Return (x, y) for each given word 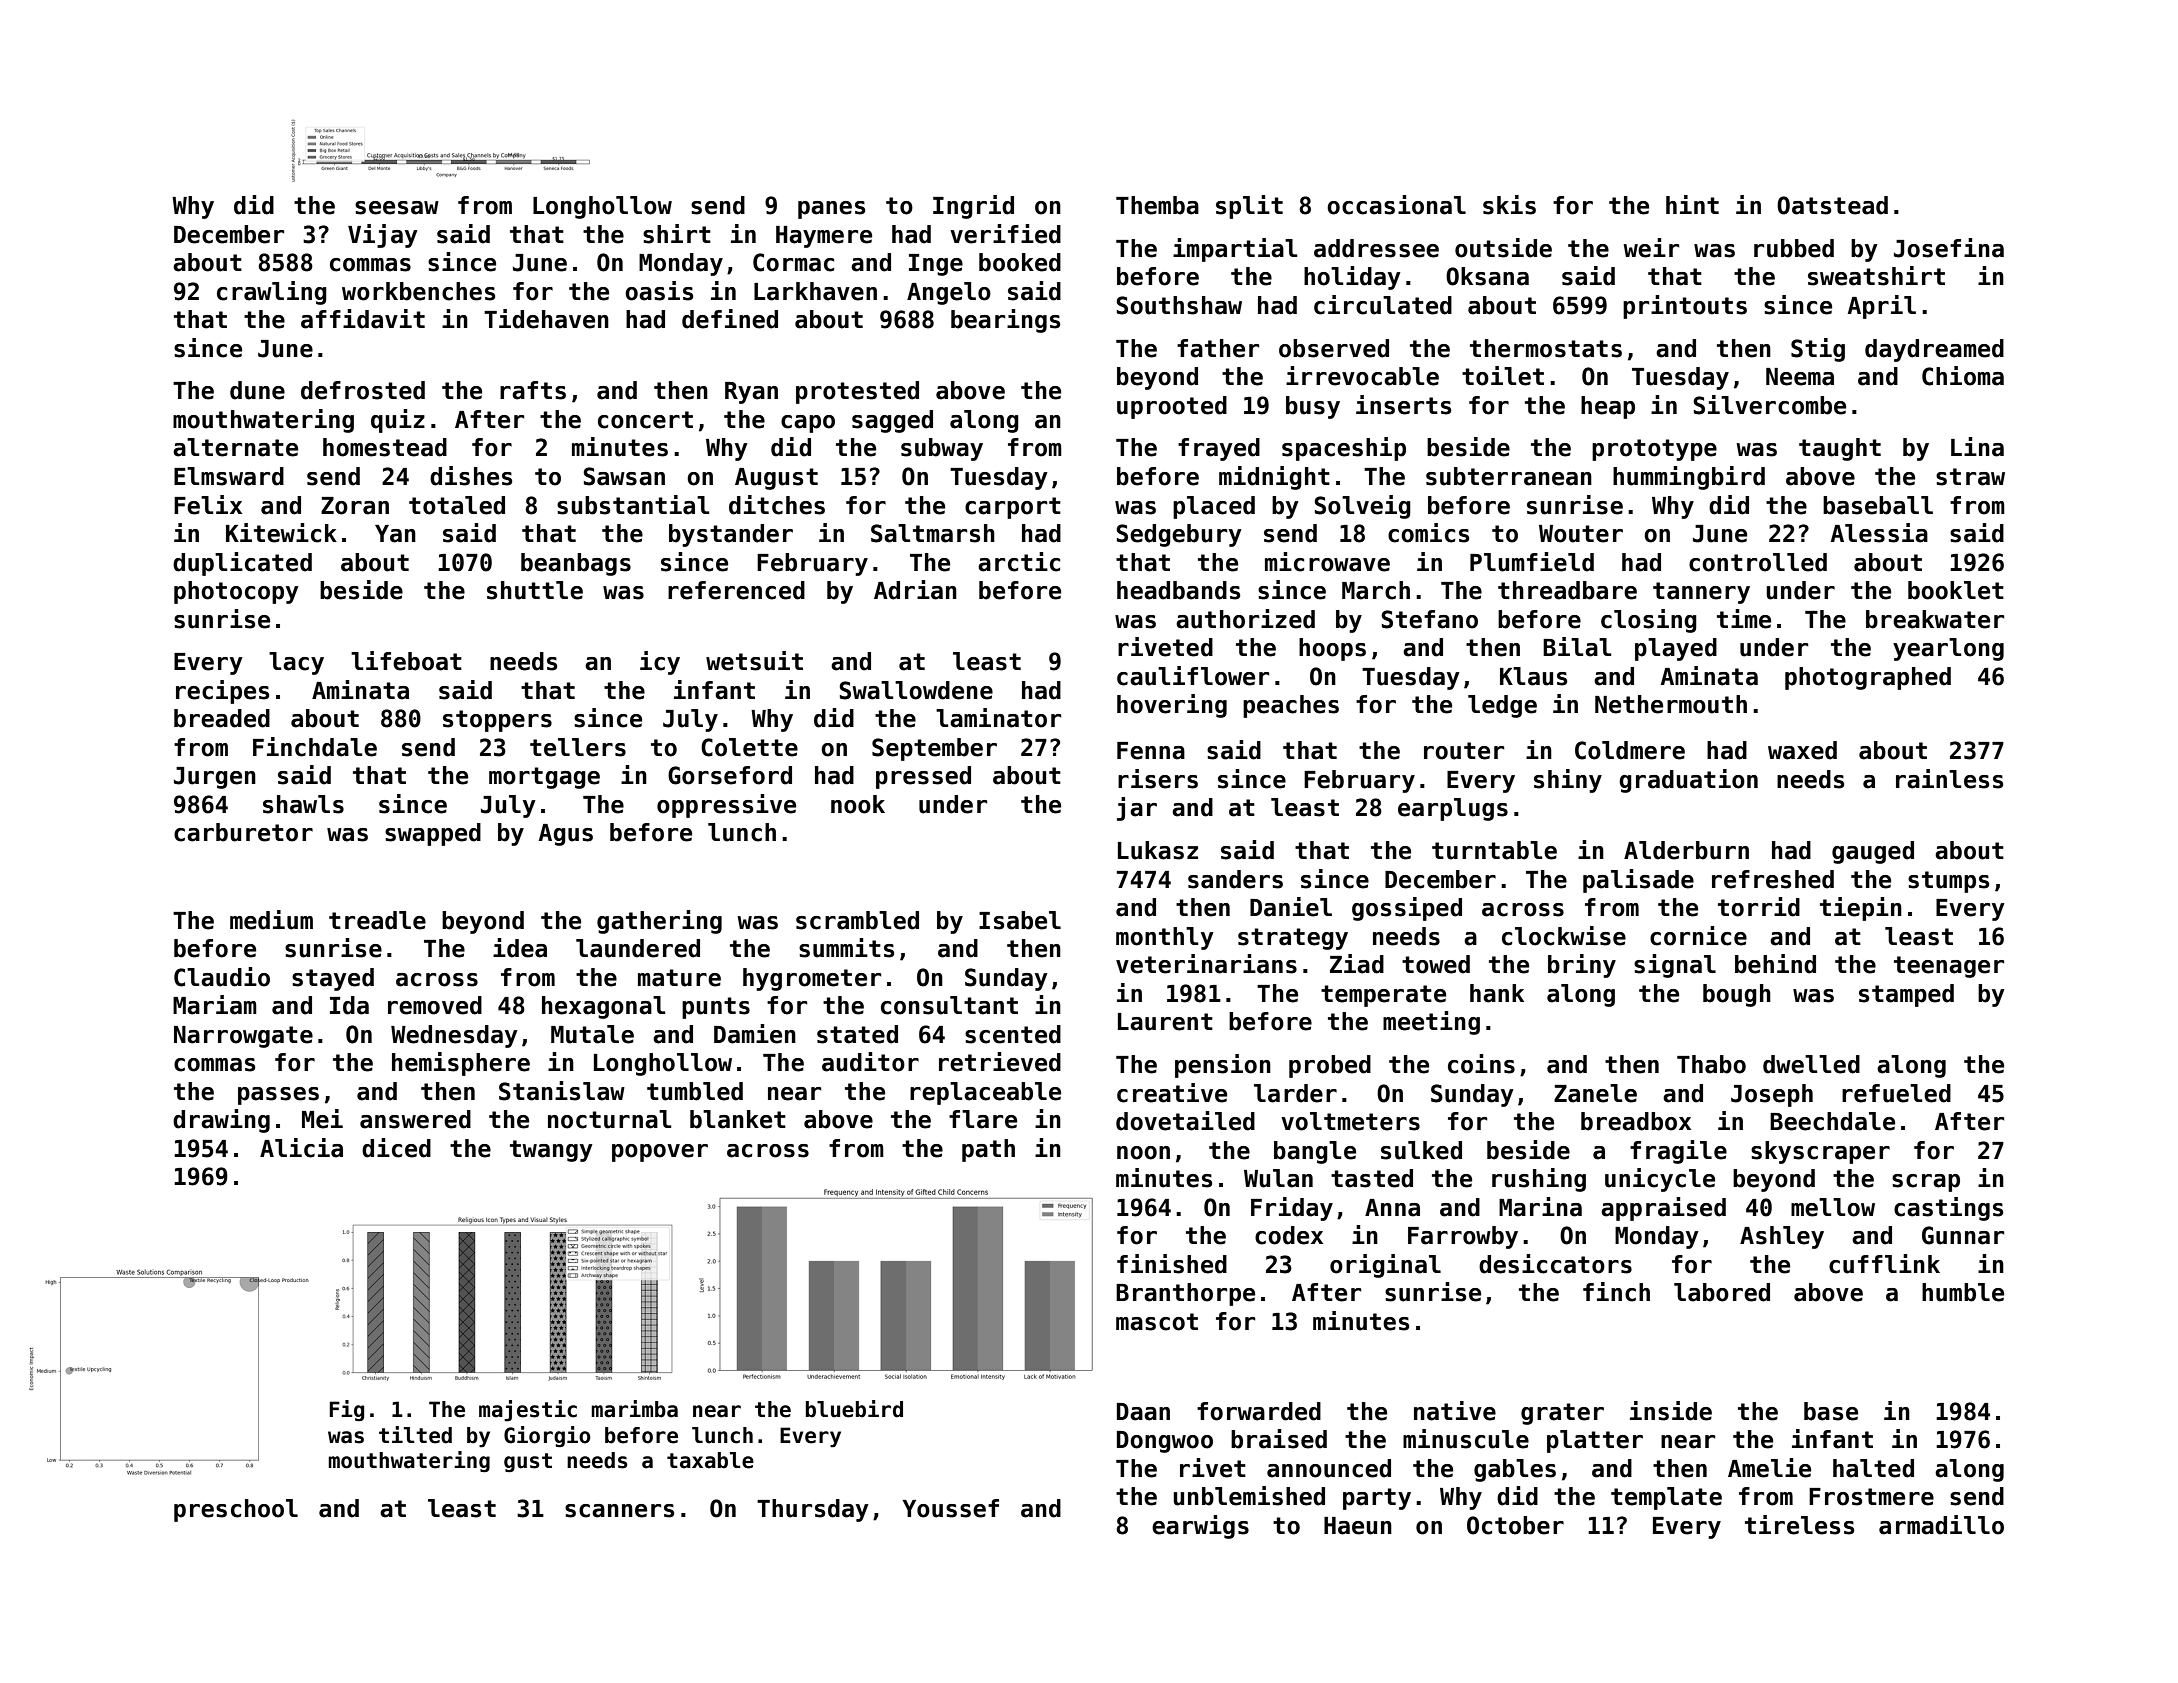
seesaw (397, 208)
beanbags (576, 564)
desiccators (1555, 1264)
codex (1289, 1235)
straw (1970, 477)
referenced (736, 590)
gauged (1873, 852)
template (1666, 1498)
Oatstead (1832, 205)
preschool (236, 1510)
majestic (528, 1411)
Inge (936, 265)
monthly (1165, 938)
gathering (659, 922)
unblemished (1249, 1496)
